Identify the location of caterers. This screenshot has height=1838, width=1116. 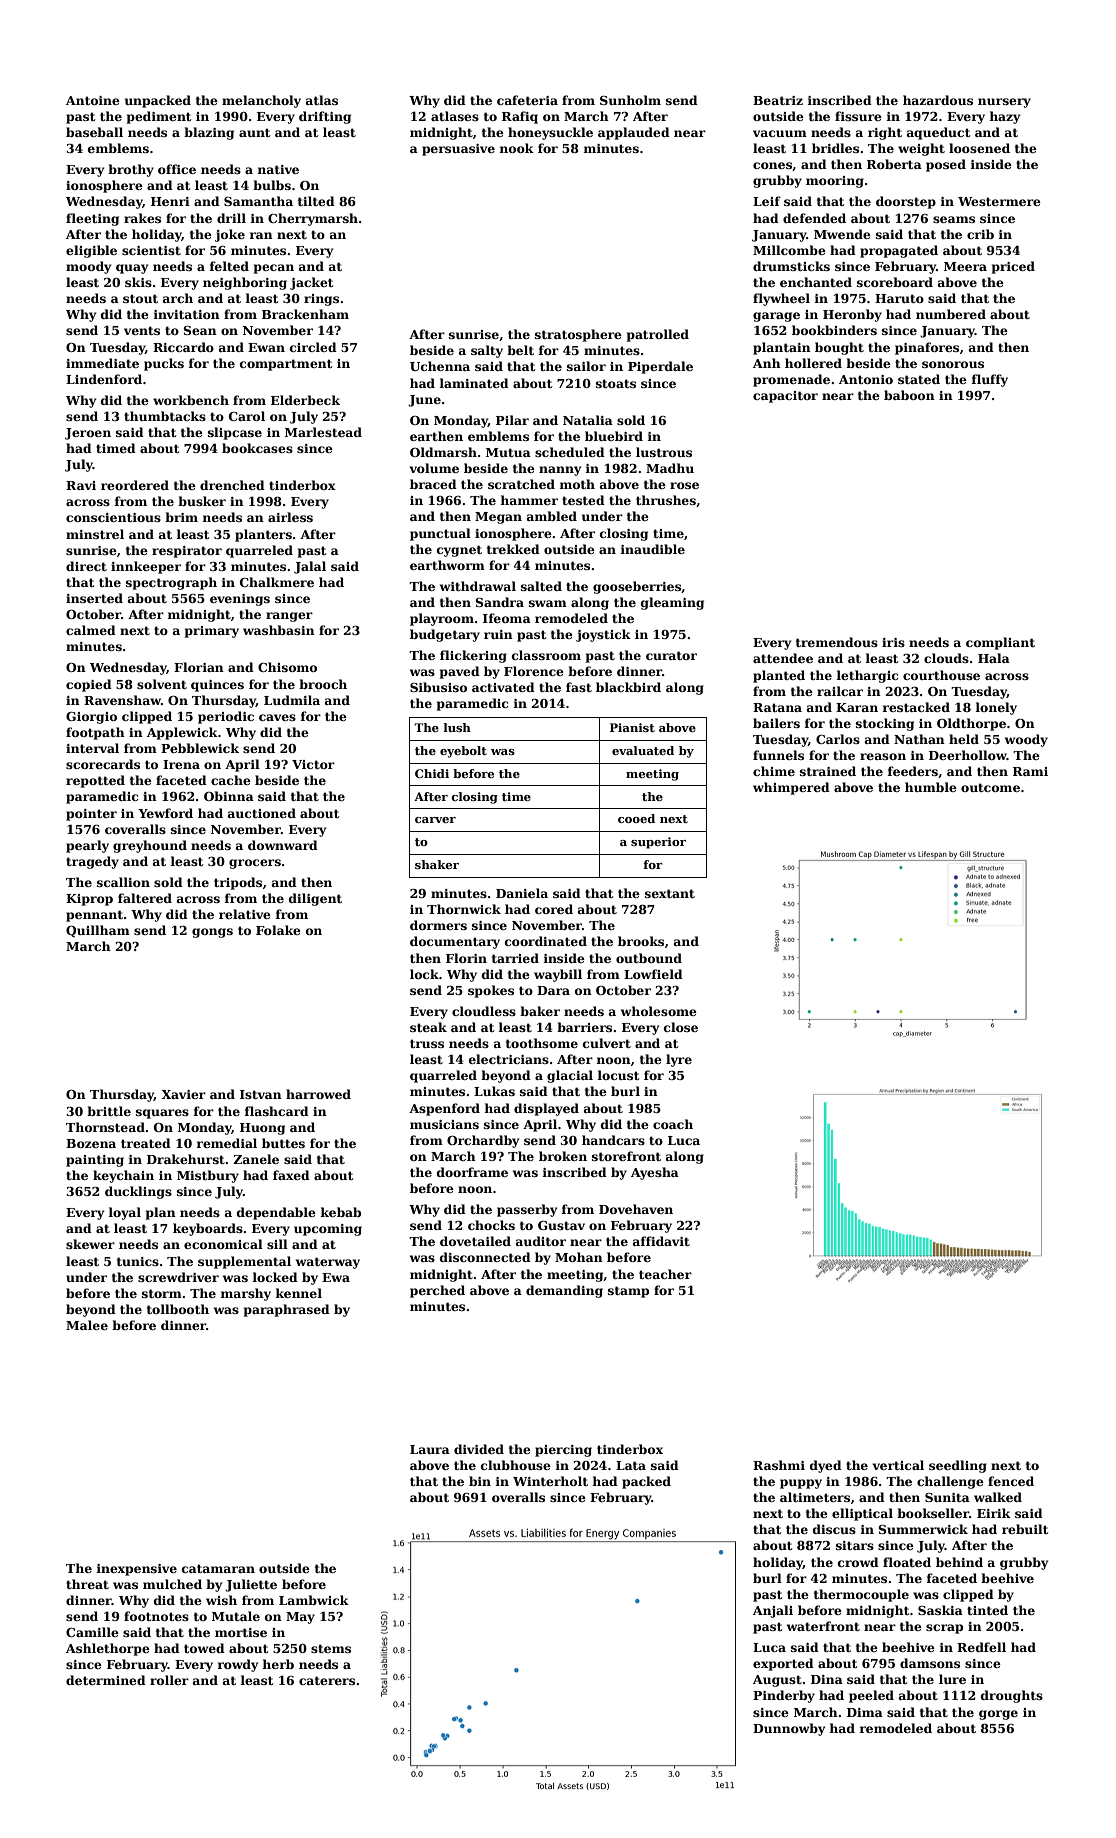
(327, 1680).
